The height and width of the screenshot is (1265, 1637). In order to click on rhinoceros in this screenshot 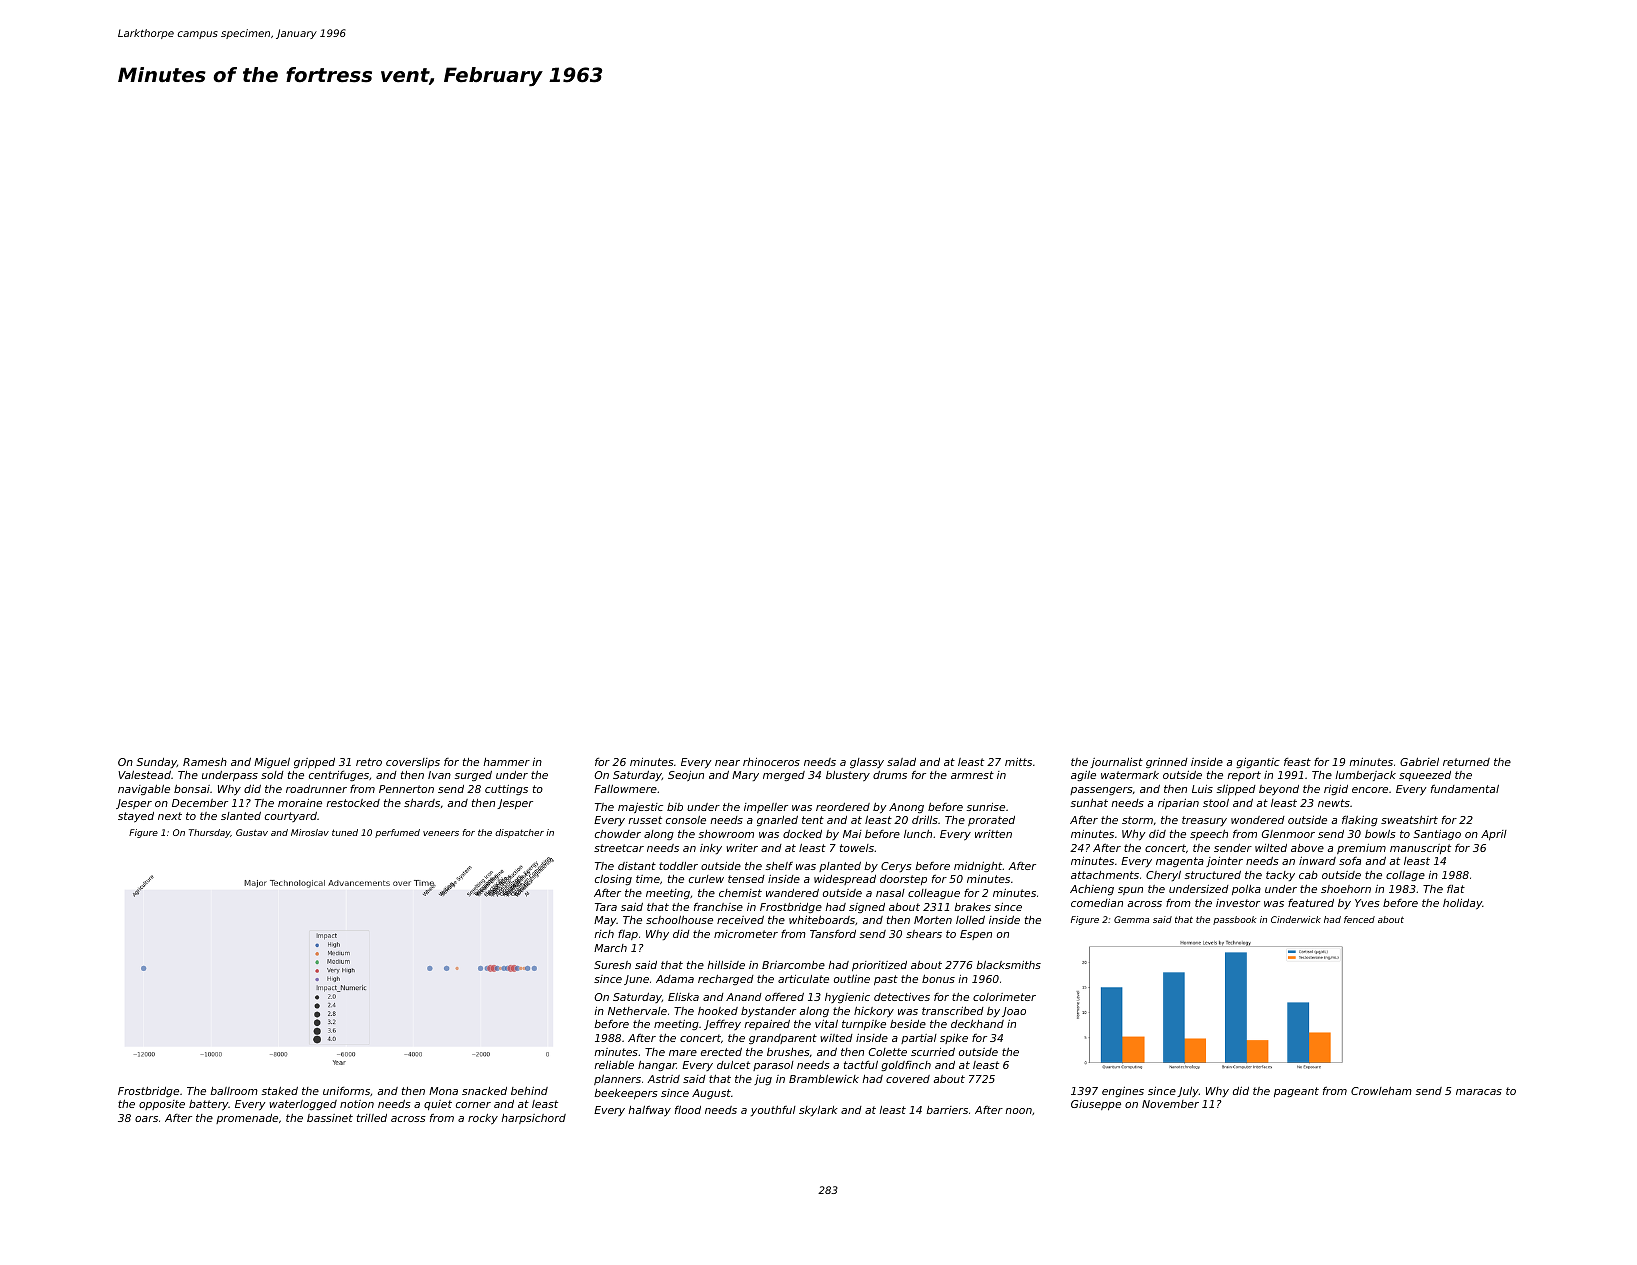, I will do `click(771, 762)`.
